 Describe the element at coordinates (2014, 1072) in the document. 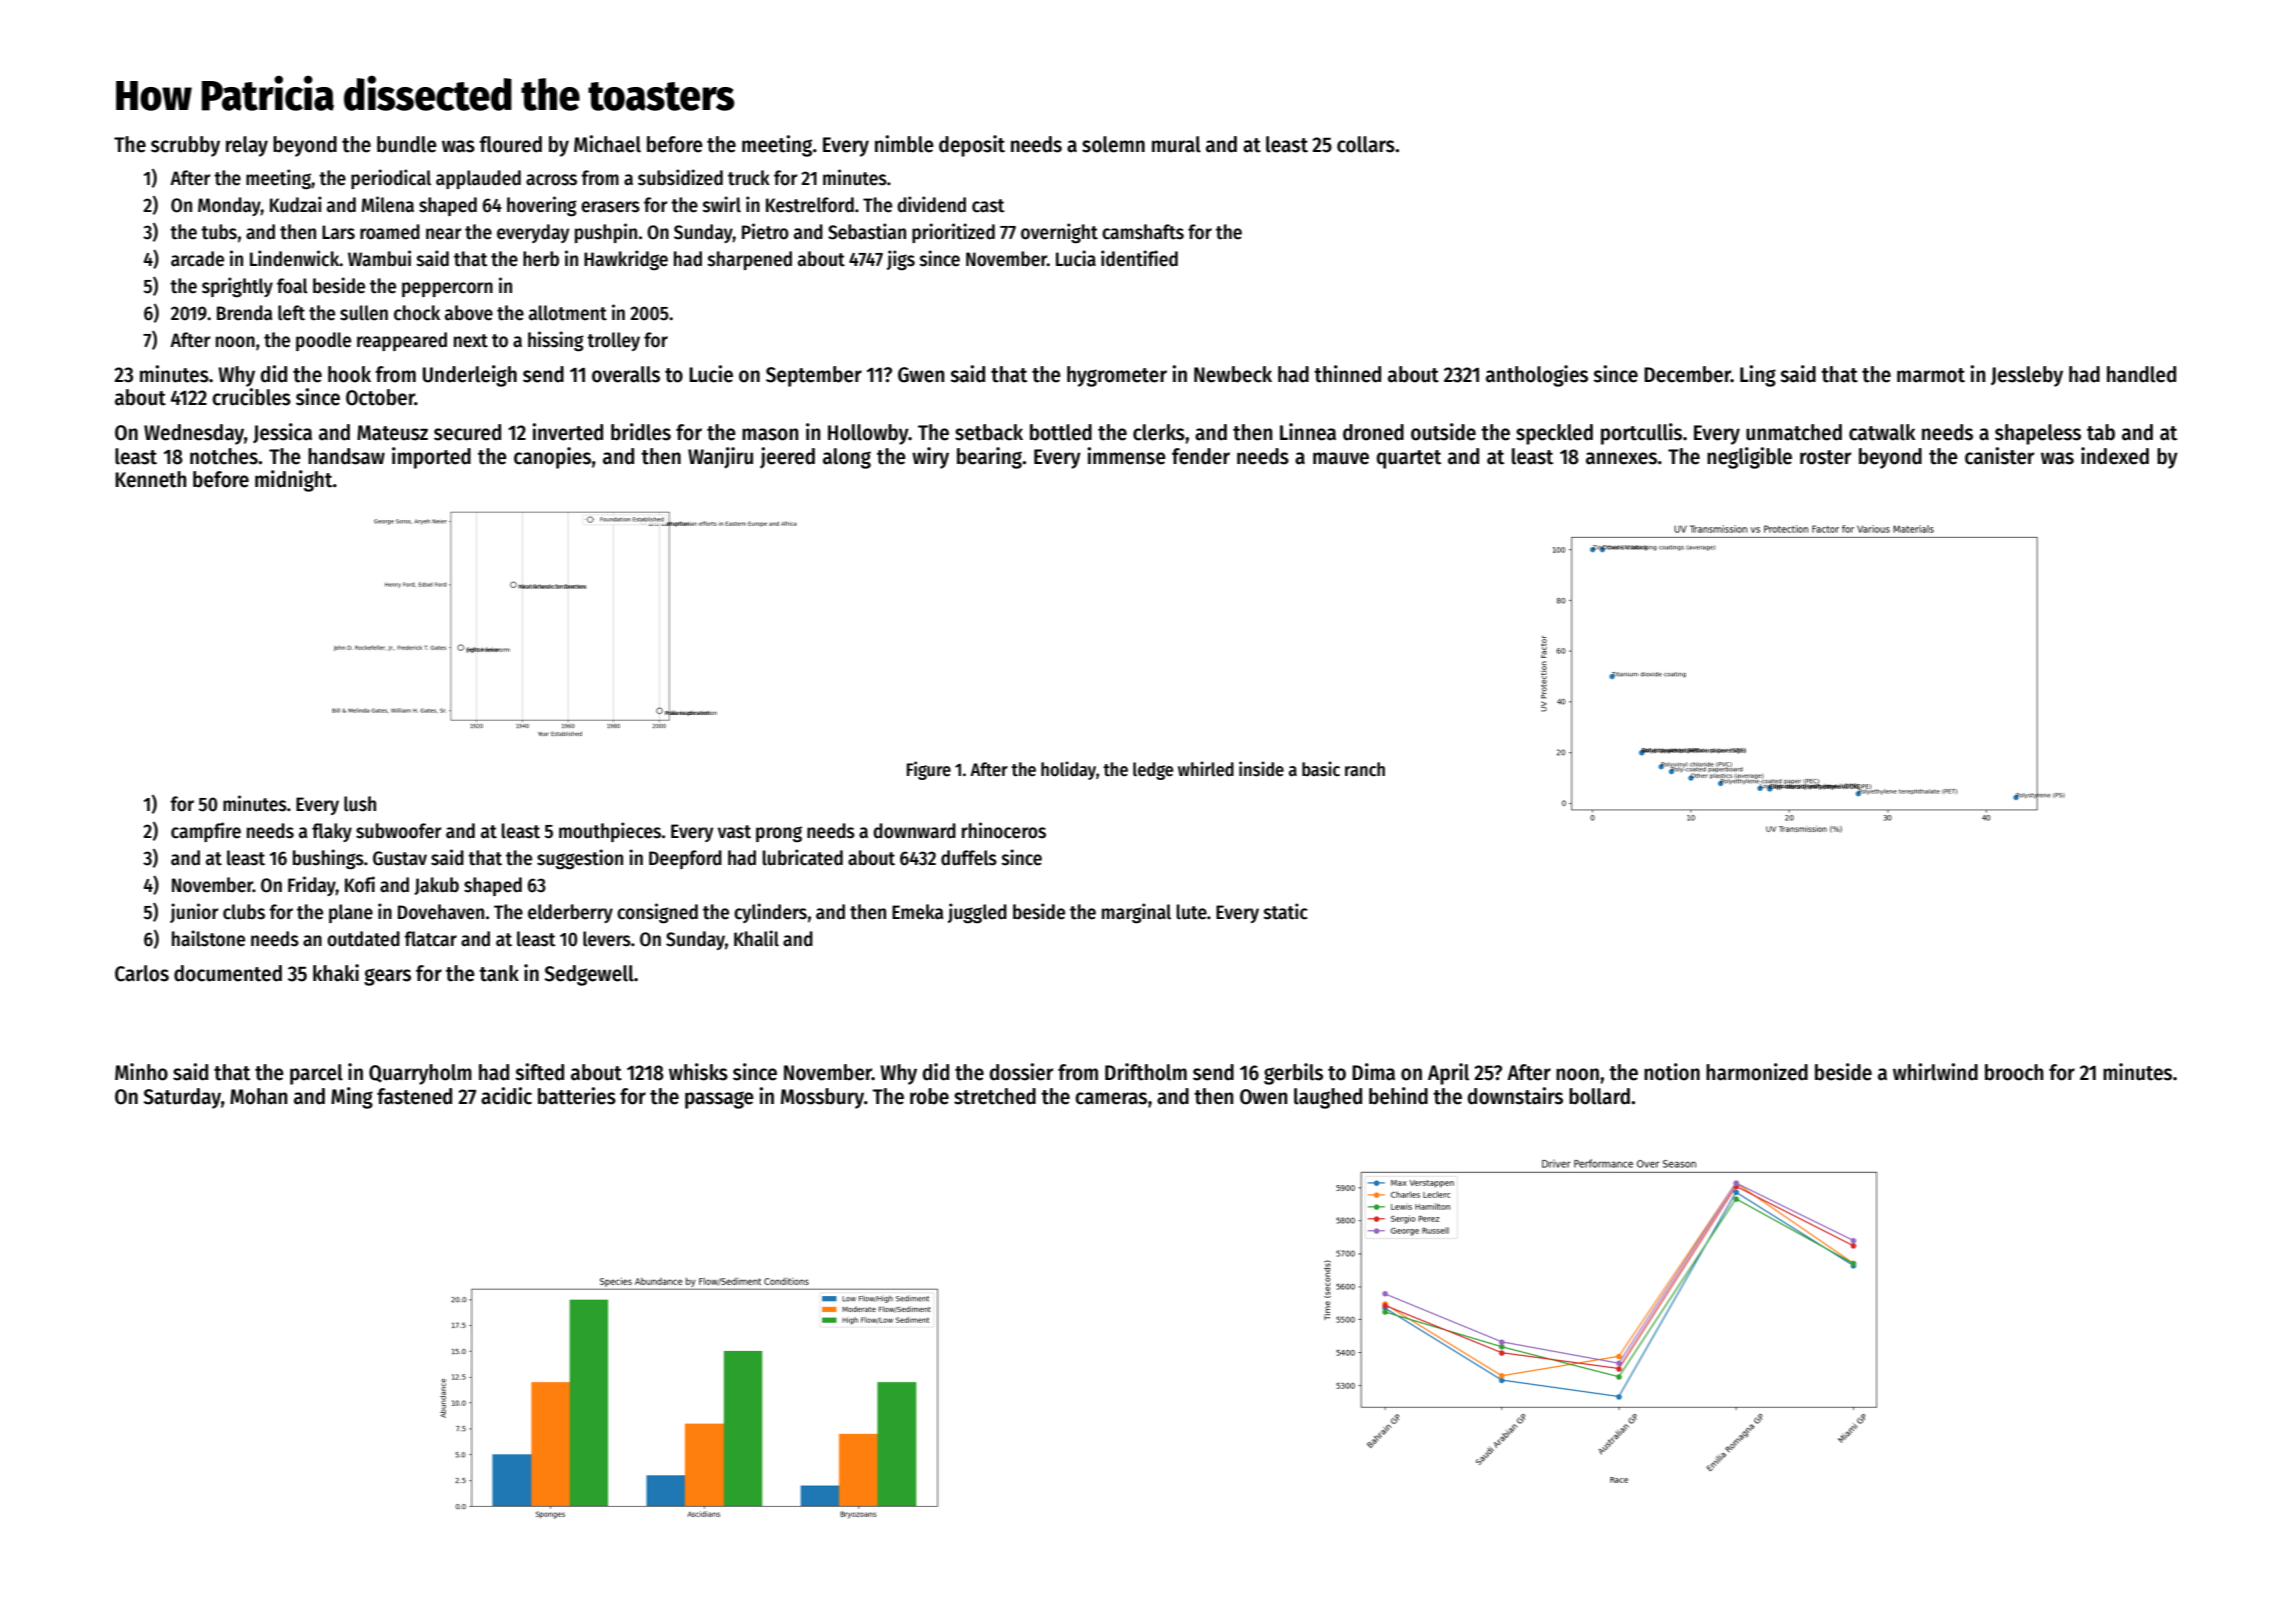

I see `brooch` at that location.
